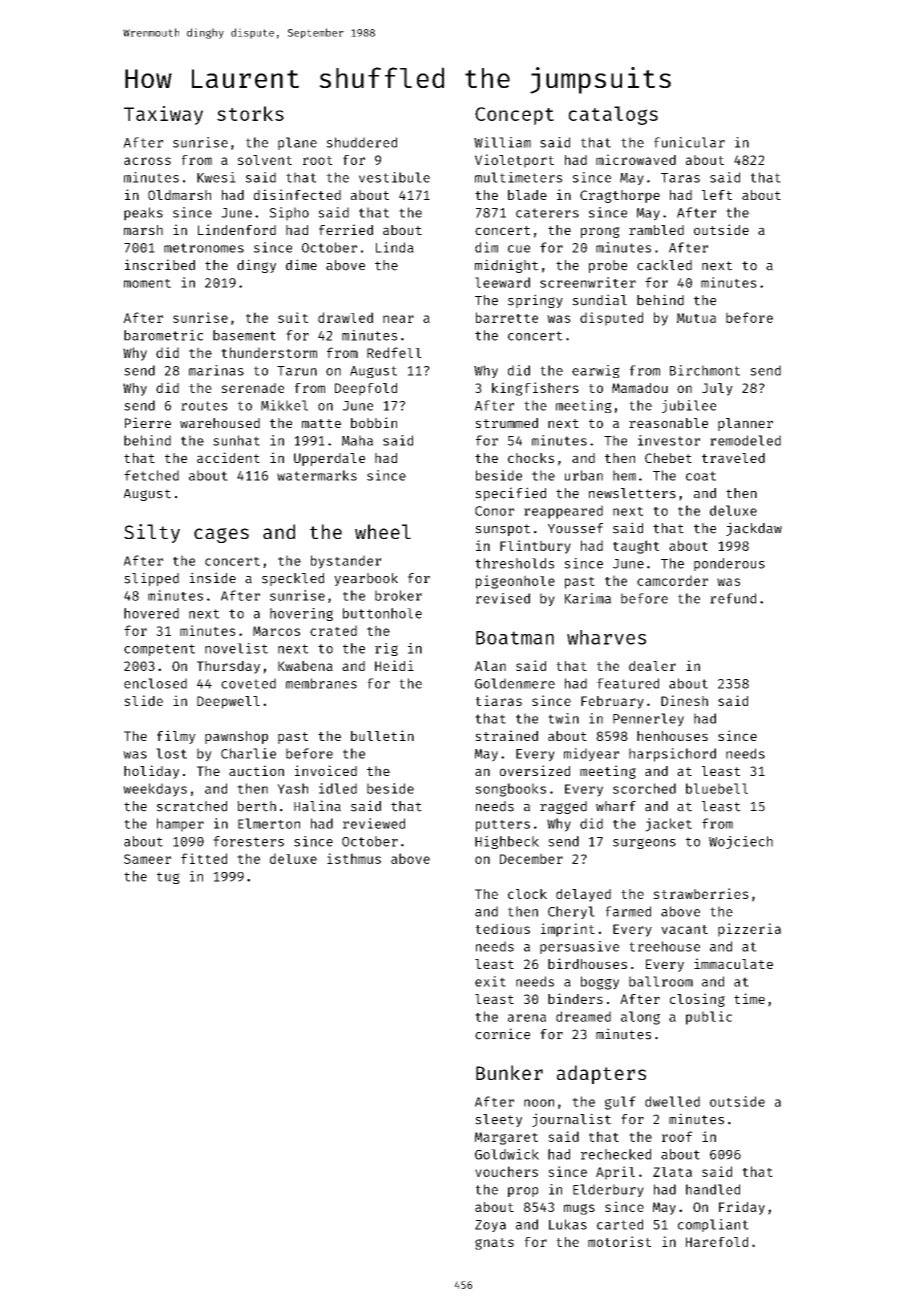 The height and width of the document is (1316, 908). Describe the element at coordinates (733, 598) in the document. I see `refund` at that location.
